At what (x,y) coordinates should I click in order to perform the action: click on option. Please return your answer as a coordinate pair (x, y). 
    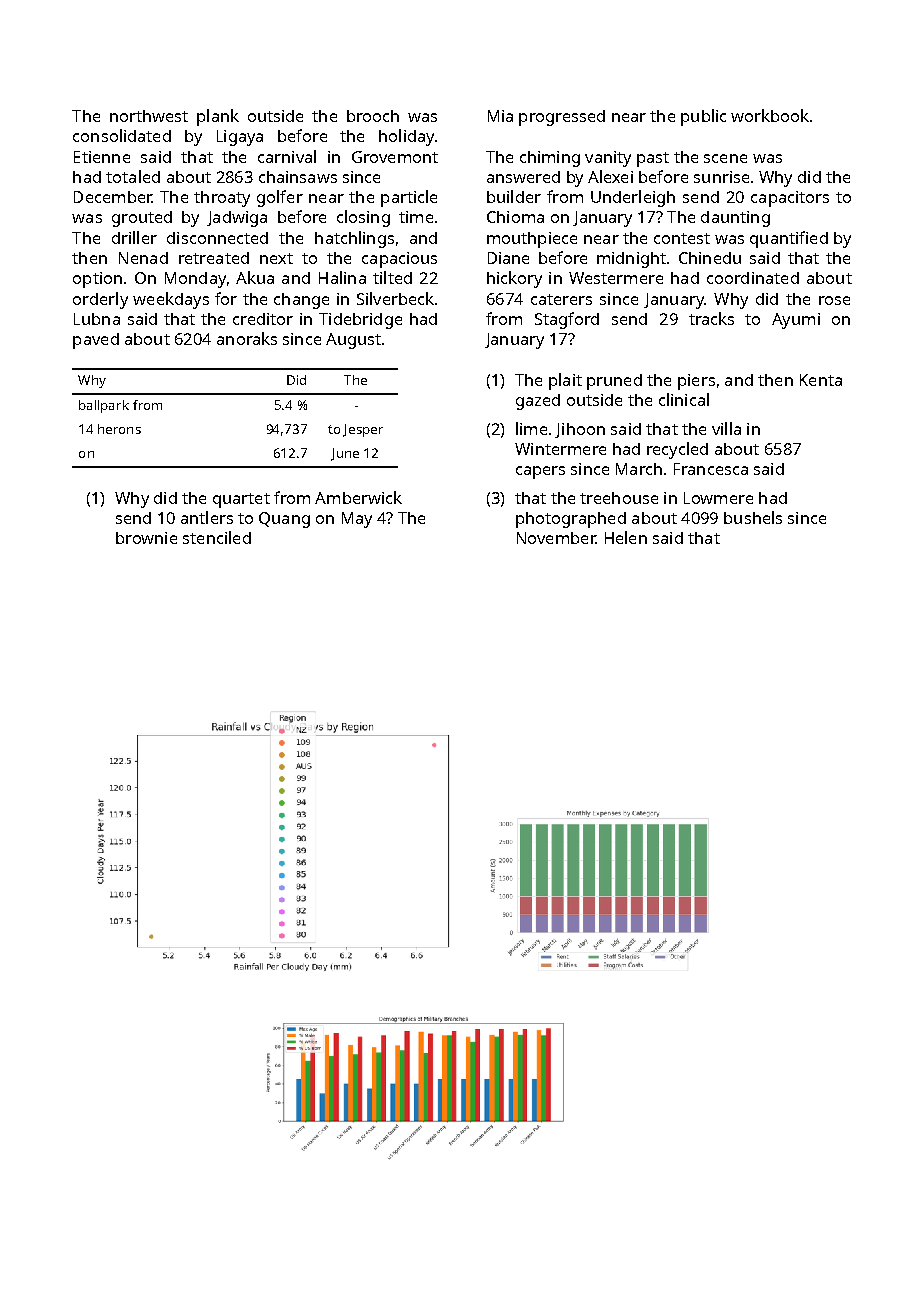
    Looking at the image, I should click on (97, 280).
